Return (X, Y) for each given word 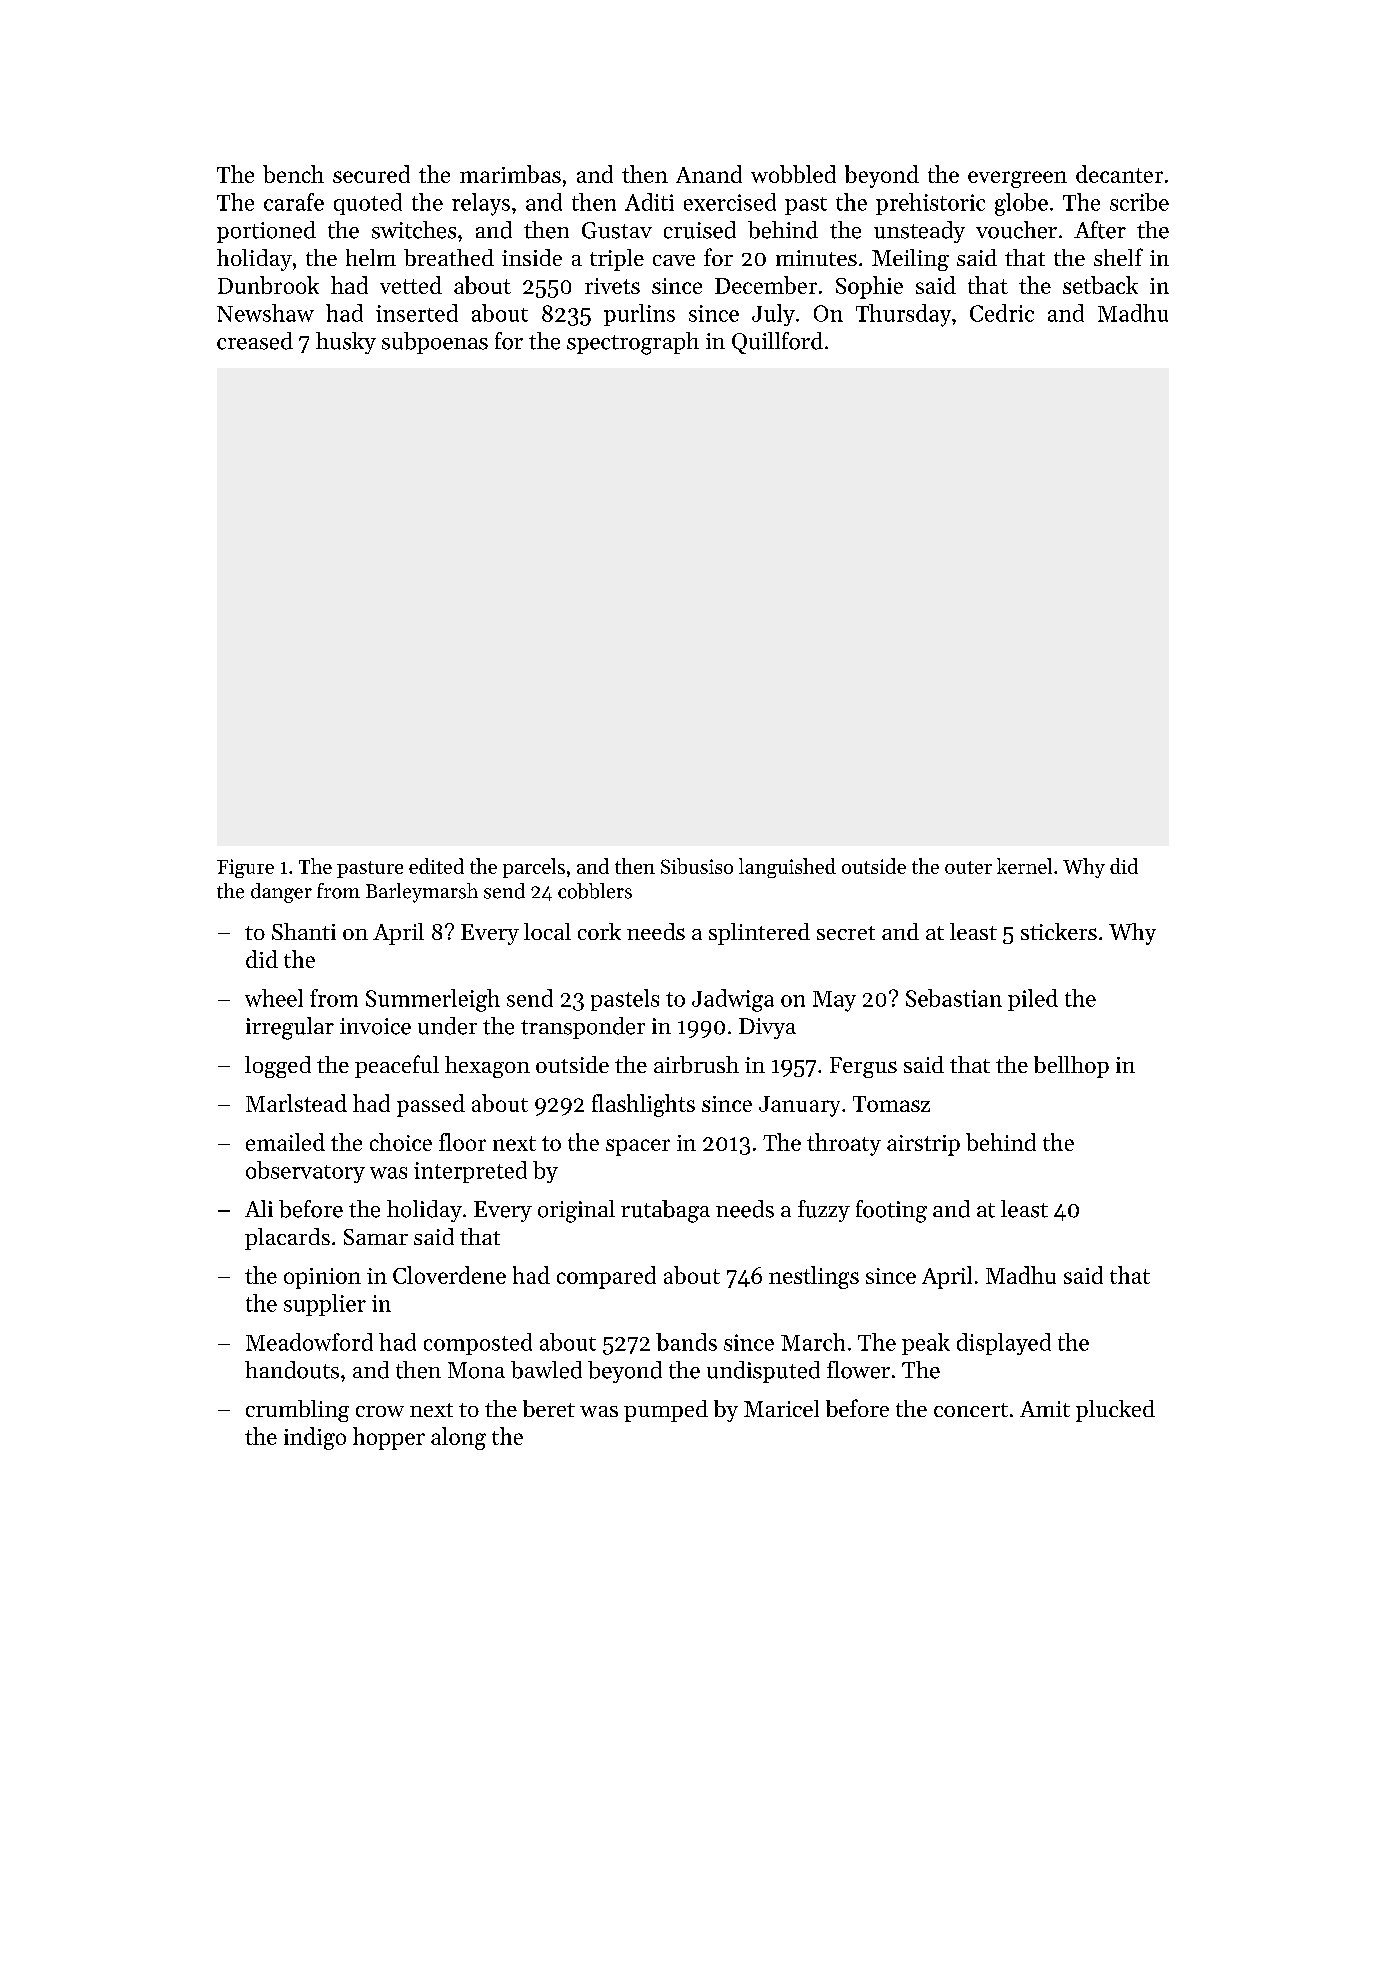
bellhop (1071, 1067)
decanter (1119, 174)
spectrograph (633, 343)
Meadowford (309, 1342)
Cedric (1002, 313)
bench (293, 174)
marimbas (510, 174)
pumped (666, 1411)
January (799, 1106)
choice (401, 1142)
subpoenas (435, 343)
